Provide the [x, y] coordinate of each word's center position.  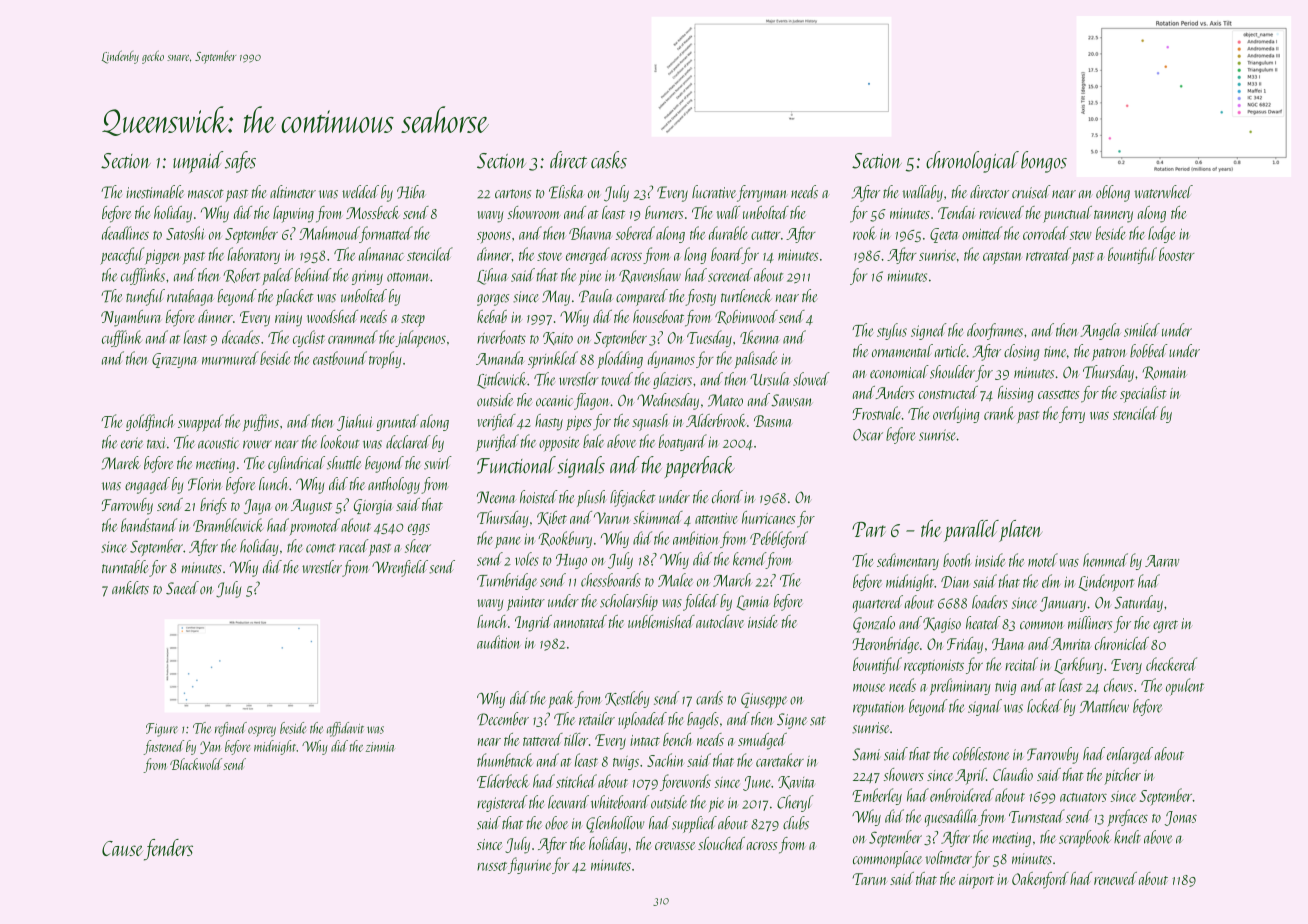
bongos [1044, 162]
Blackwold [196, 764]
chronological [972, 162]
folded [701, 602]
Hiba [411, 192]
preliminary [960, 687]
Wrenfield [400, 568]
